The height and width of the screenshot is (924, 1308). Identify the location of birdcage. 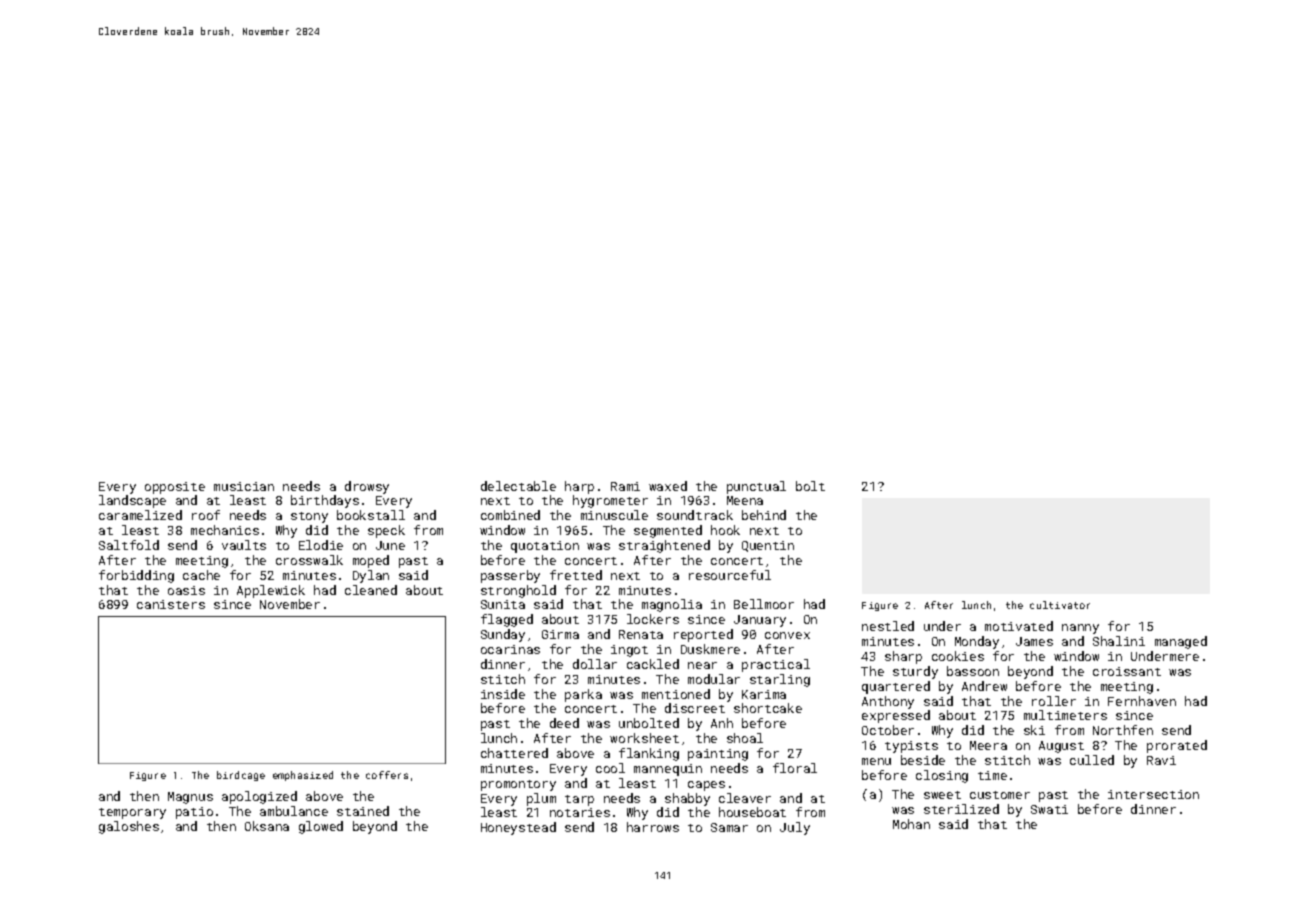
(241, 776).
